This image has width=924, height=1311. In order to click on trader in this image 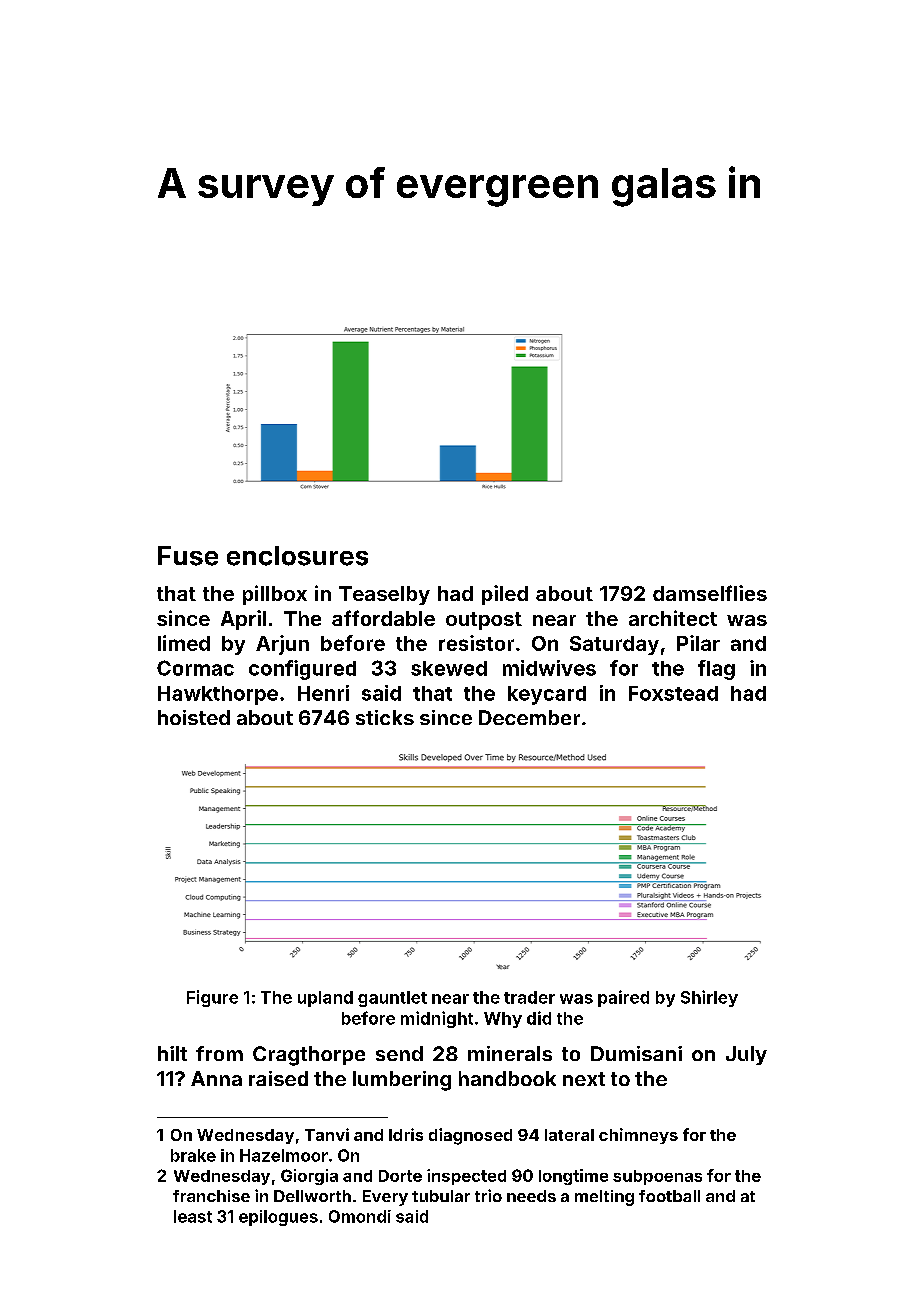, I will do `click(529, 997)`.
